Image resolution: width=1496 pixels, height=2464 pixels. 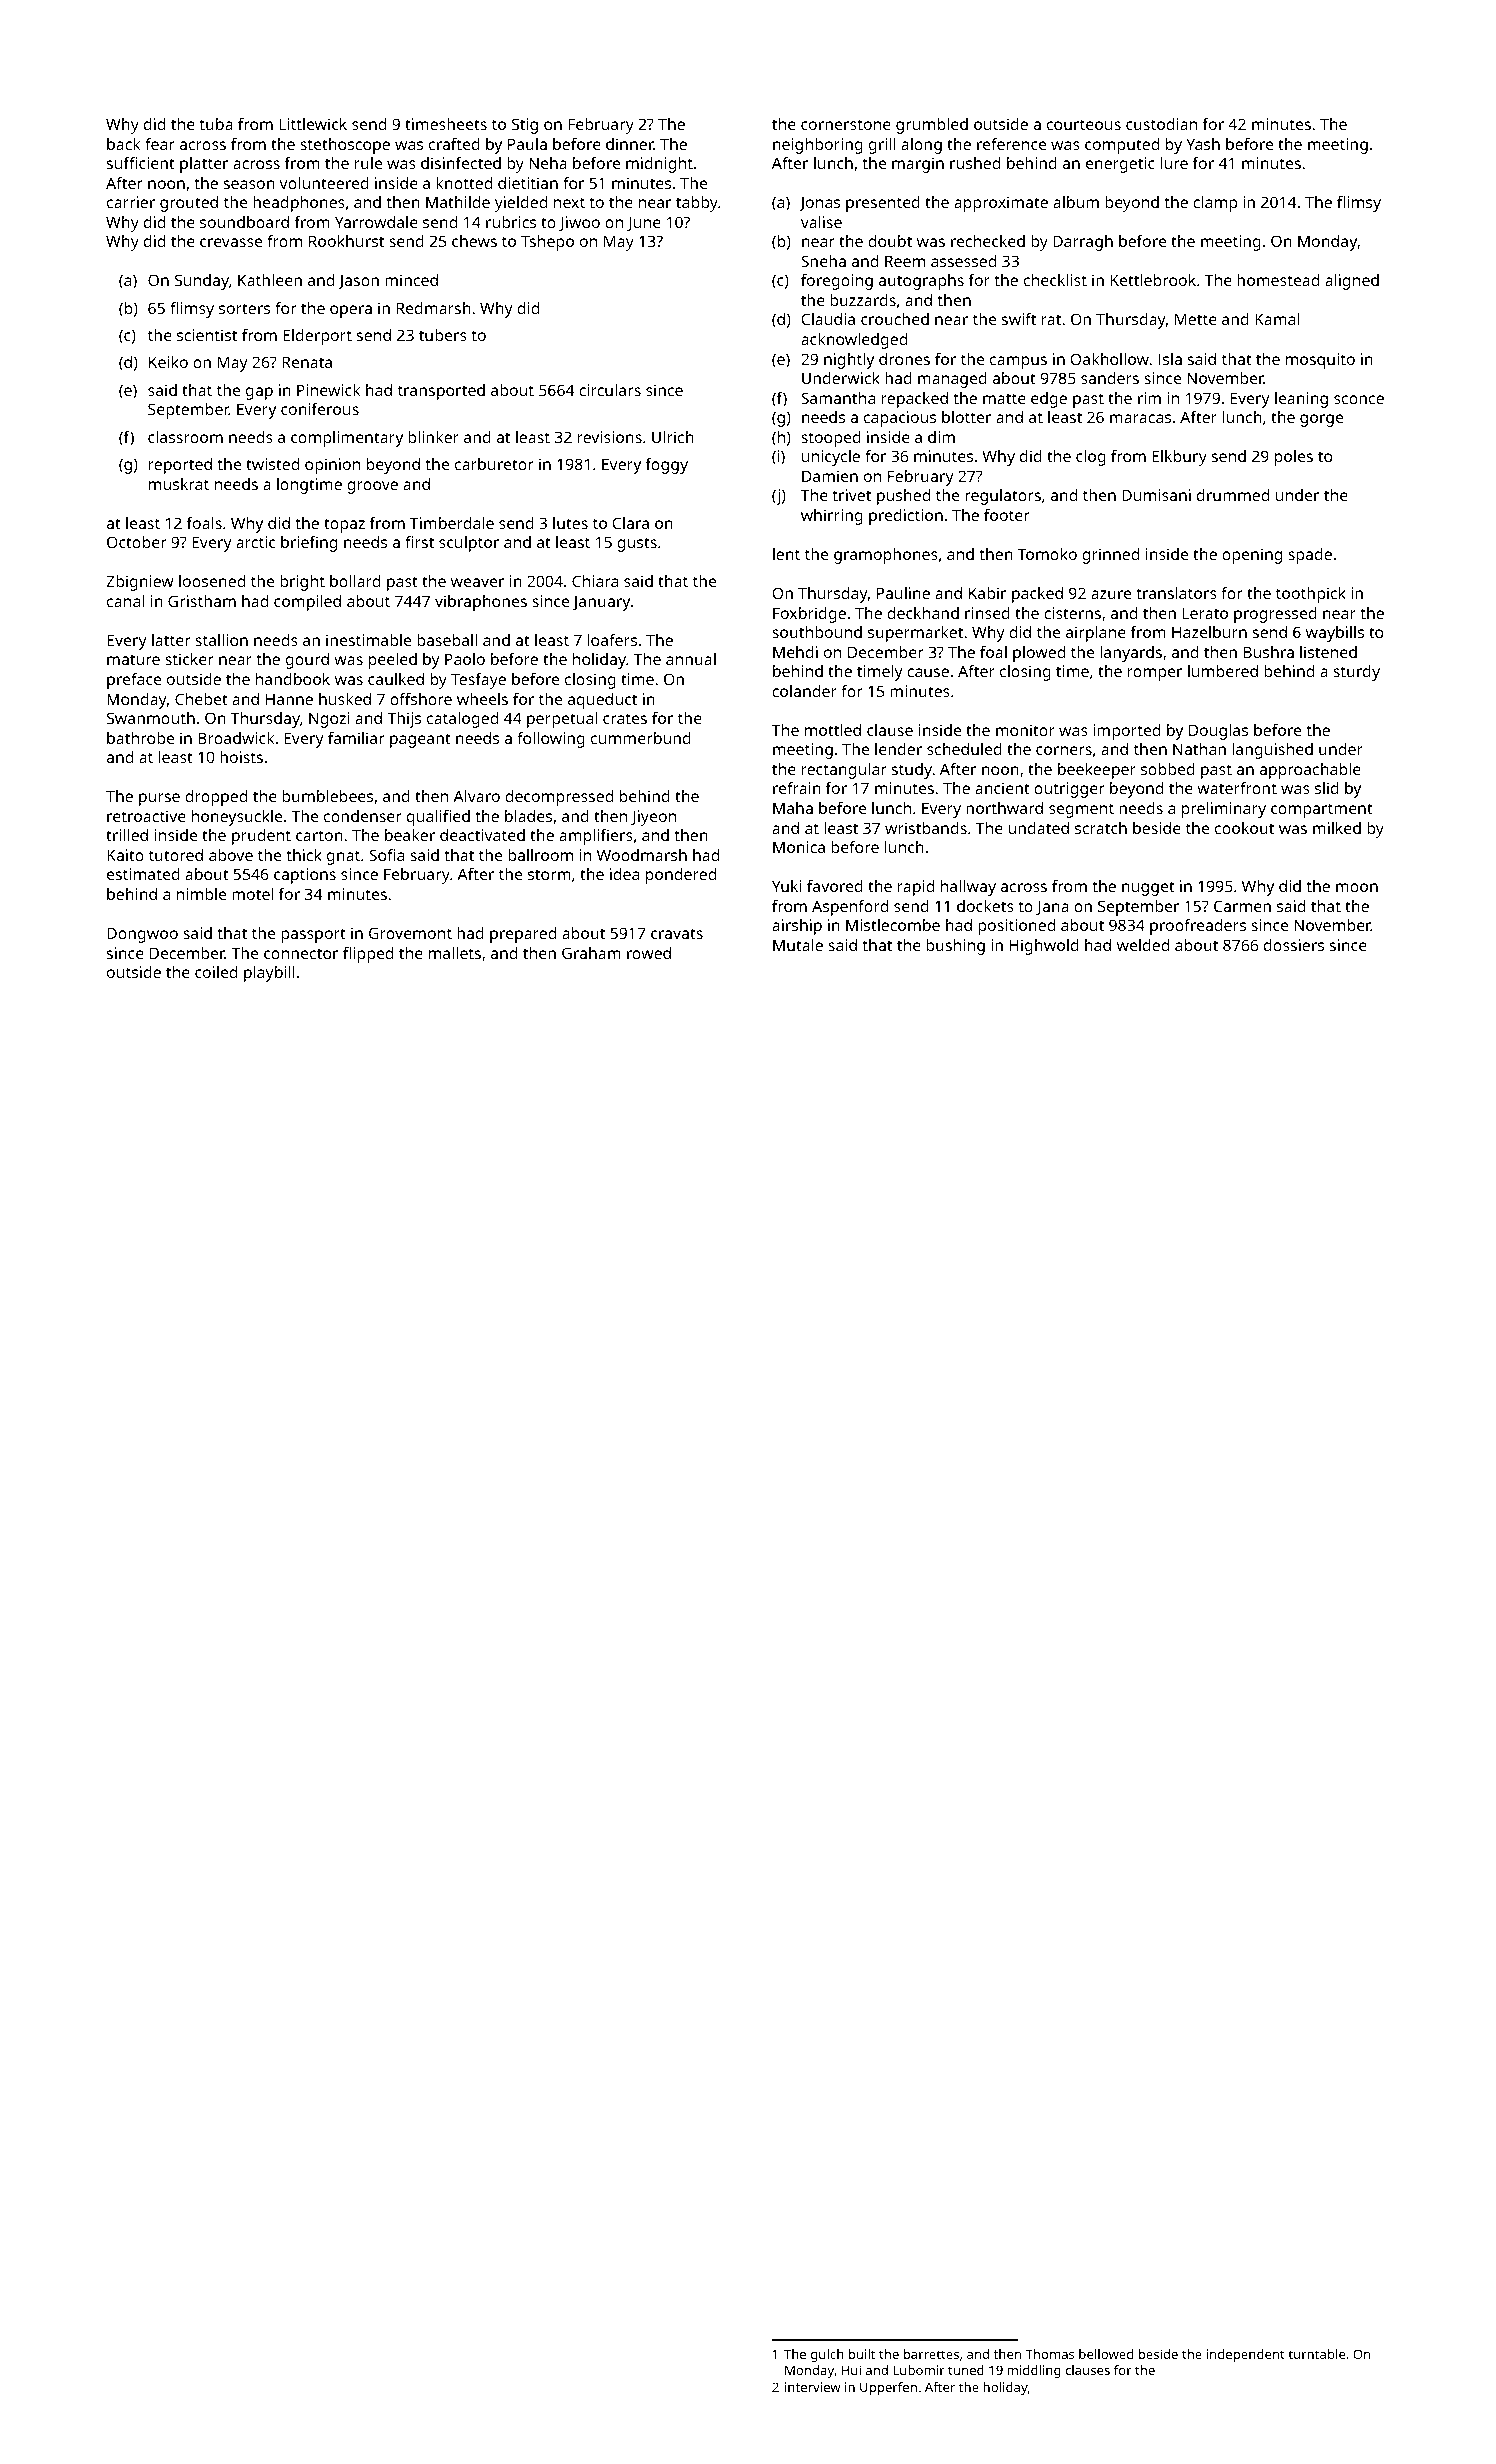 I want to click on midnight, so click(x=659, y=165).
